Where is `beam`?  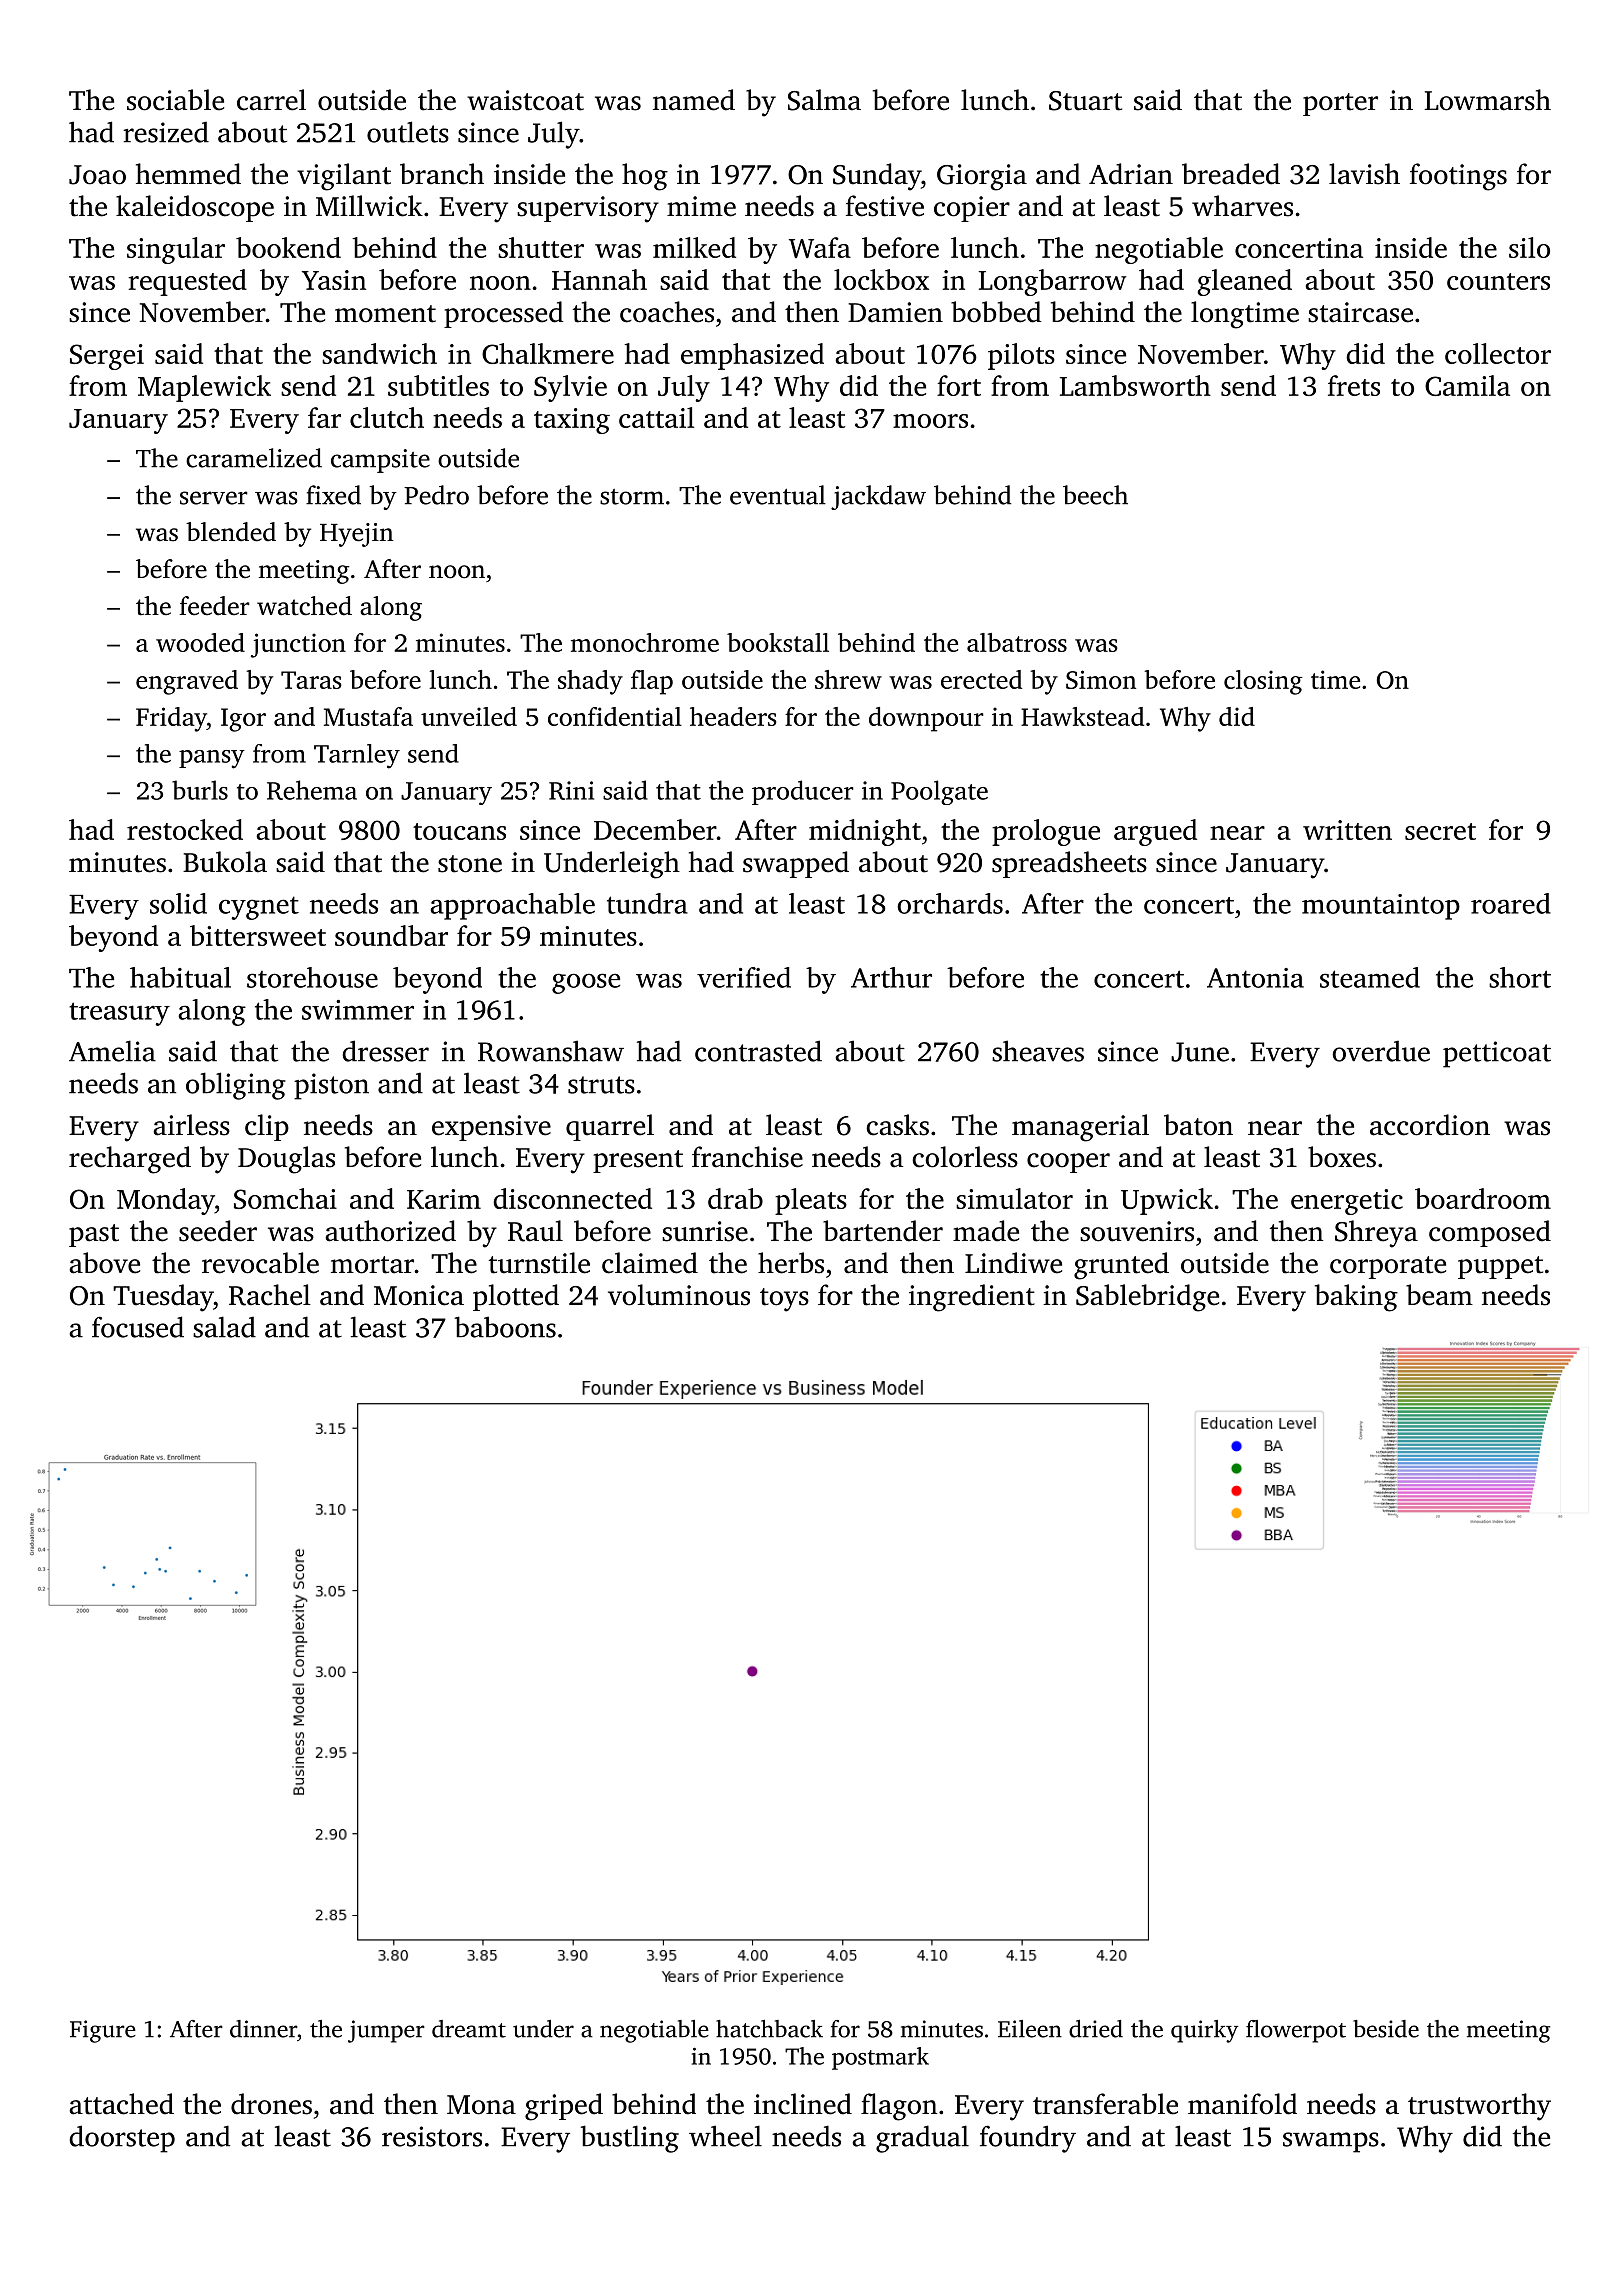
beam is located at coordinates (1439, 1295).
